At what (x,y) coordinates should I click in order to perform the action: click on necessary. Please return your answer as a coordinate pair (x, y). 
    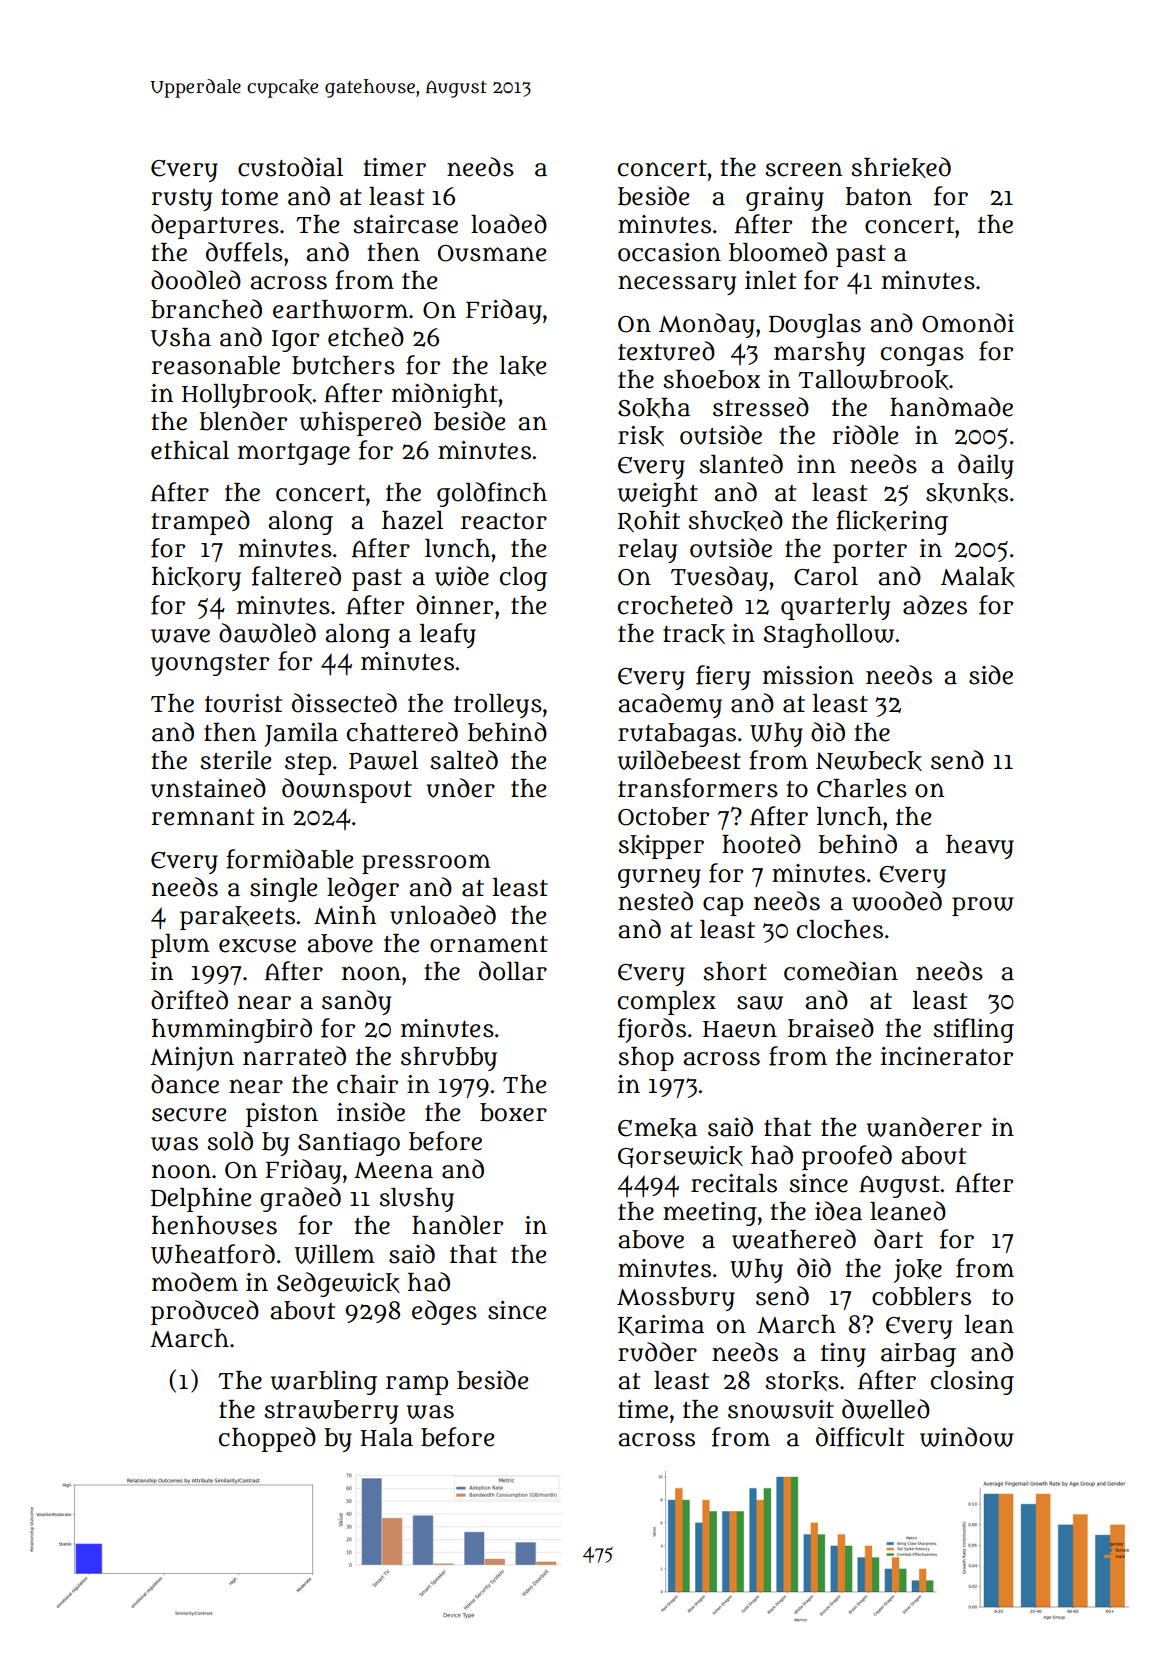
    Looking at the image, I should click on (677, 285).
